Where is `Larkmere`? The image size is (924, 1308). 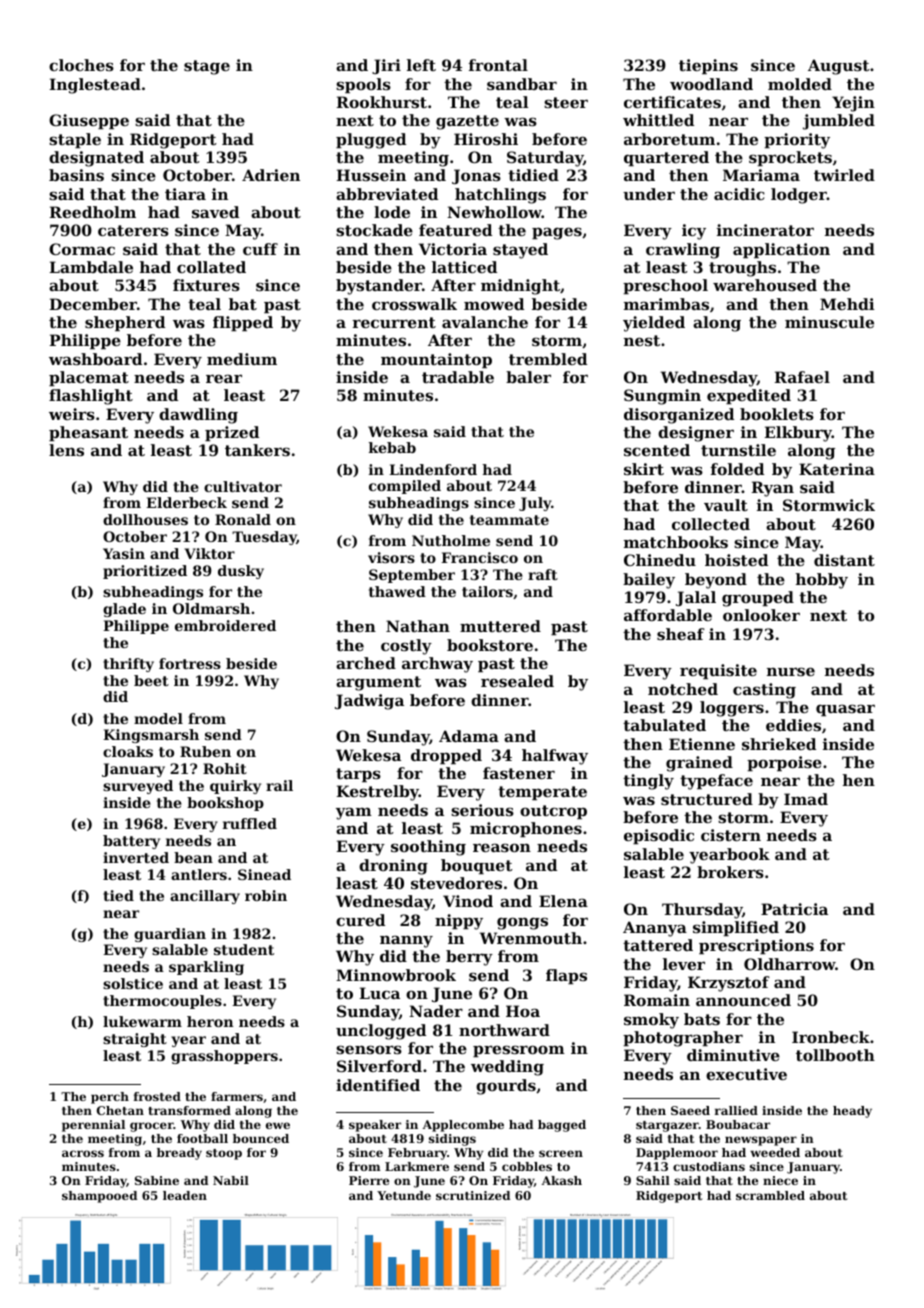 Larkmere is located at coordinates (417, 1166).
